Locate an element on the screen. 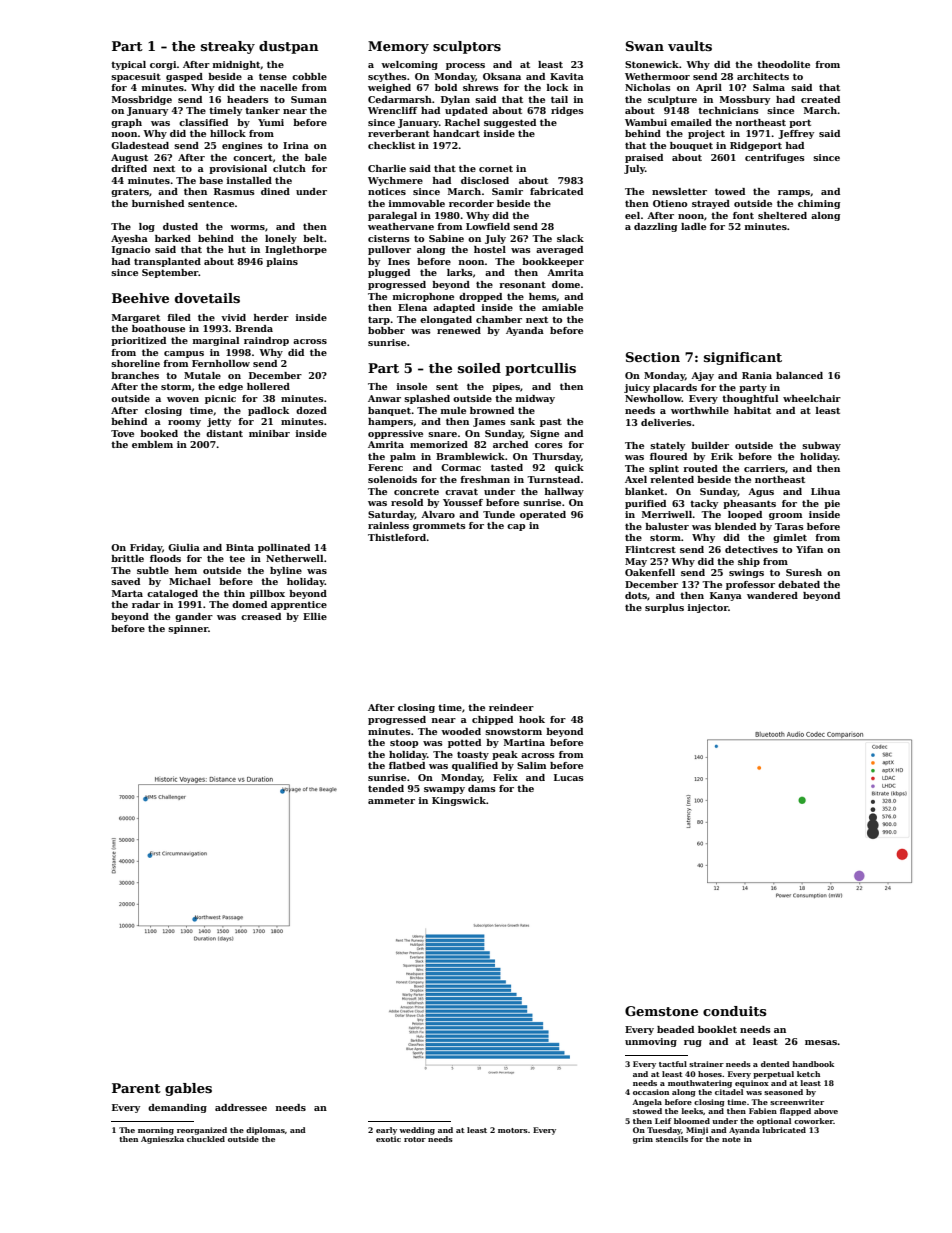  cap is located at coordinates (516, 527).
